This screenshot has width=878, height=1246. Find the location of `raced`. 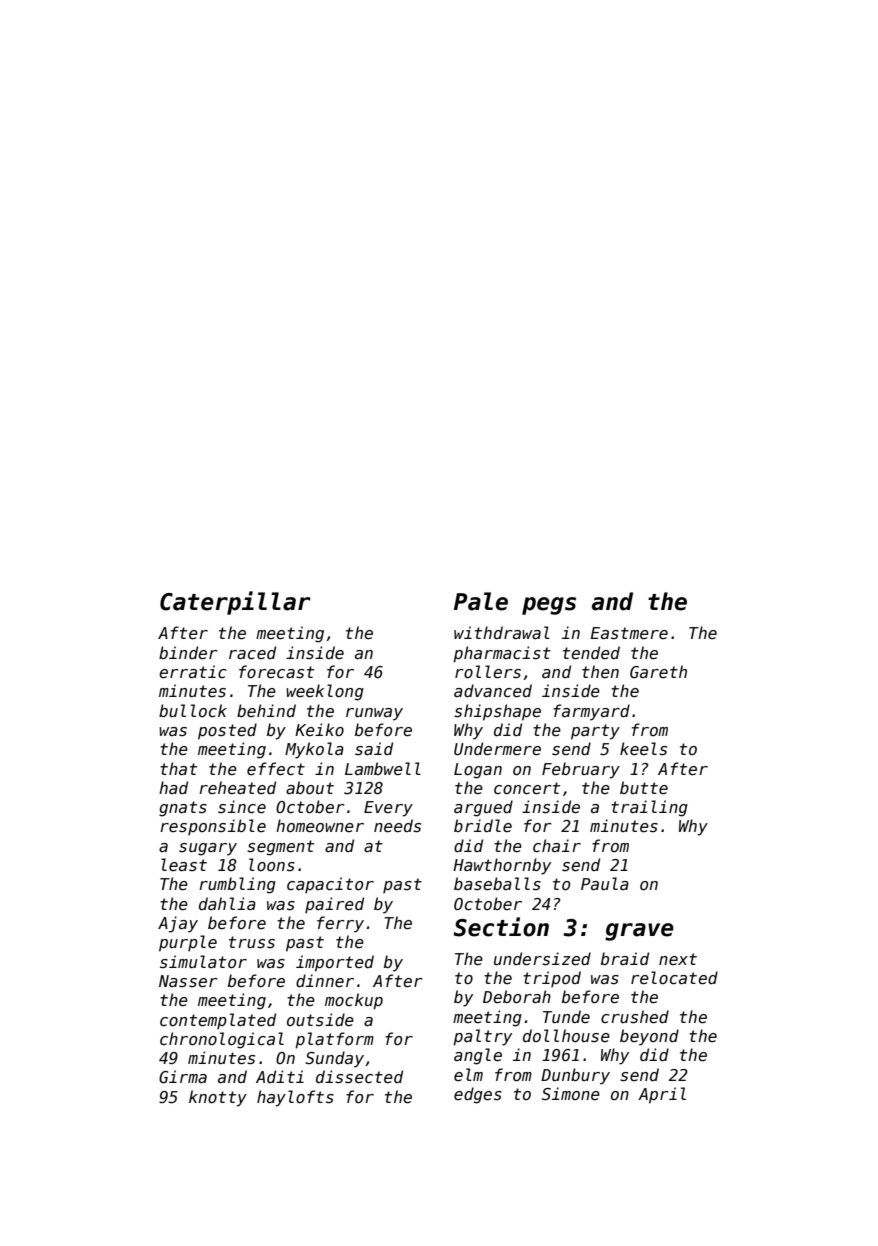

raced is located at coordinates (252, 652).
